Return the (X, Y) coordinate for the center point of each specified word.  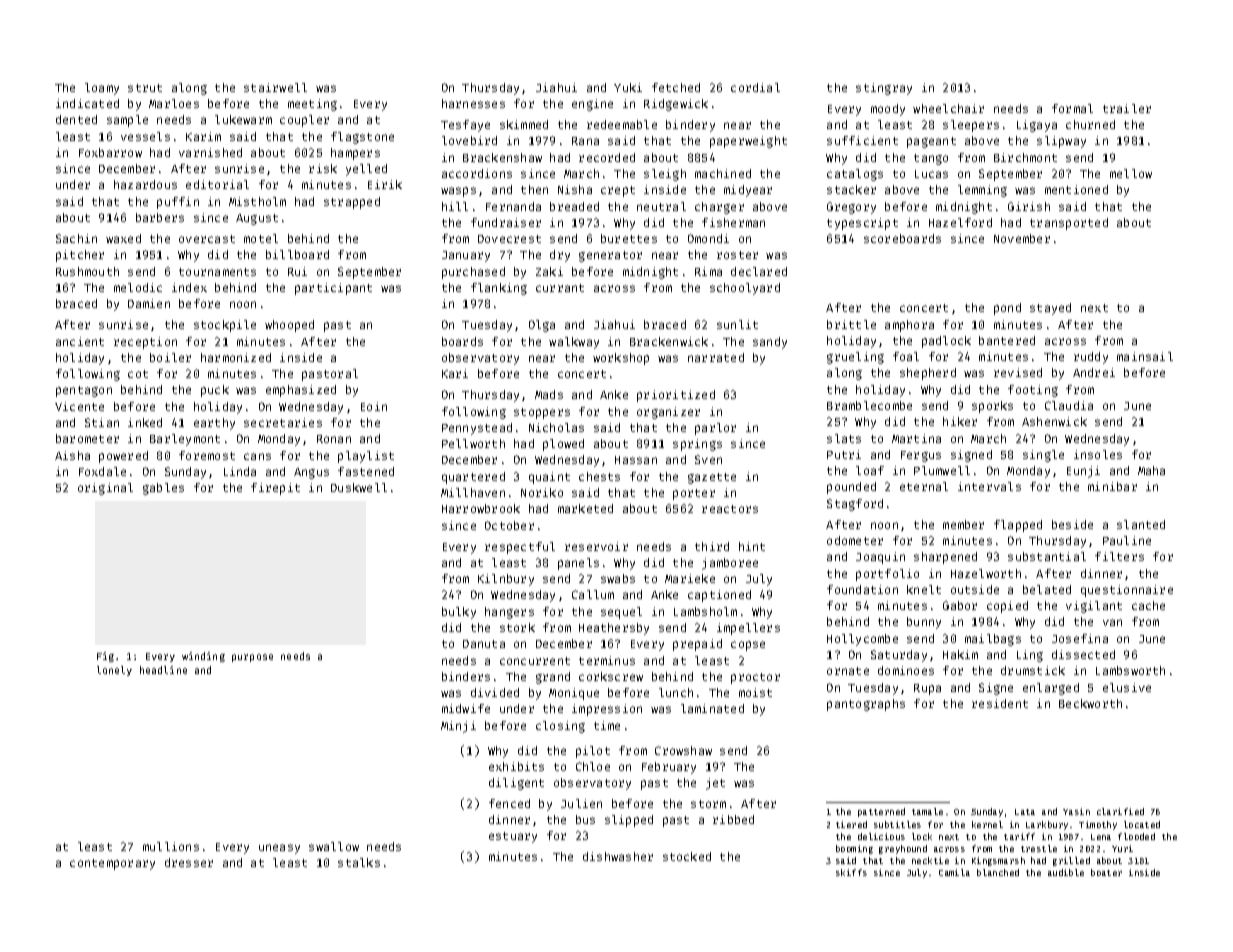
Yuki (628, 87)
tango (931, 159)
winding (203, 657)
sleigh (665, 175)
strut (145, 88)
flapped (1018, 526)
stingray (884, 89)
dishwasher (618, 856)
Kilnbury (506, 580)
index (189, 287)
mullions (171, 846)
